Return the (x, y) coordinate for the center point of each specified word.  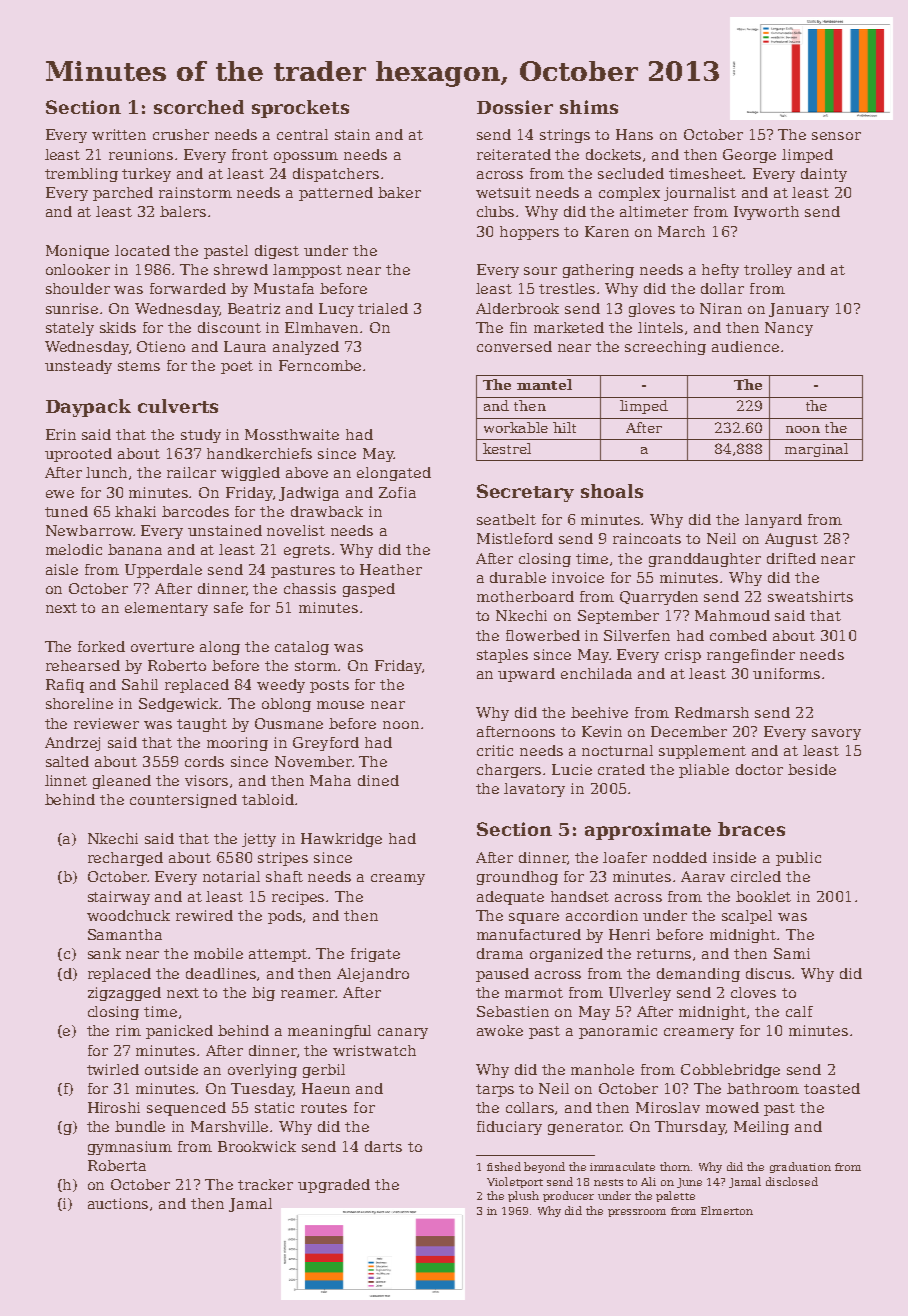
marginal (816, 450)
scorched (199, 107)
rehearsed (83, 665)
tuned (66, 511)
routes (324, 1108)
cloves (753, 992)
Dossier (515, 107)
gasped (369, 590)
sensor (836, 136)
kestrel (507, 448)
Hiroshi (114, 1107)
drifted (791, 558)
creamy (398, 879)
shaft (284, 876)
